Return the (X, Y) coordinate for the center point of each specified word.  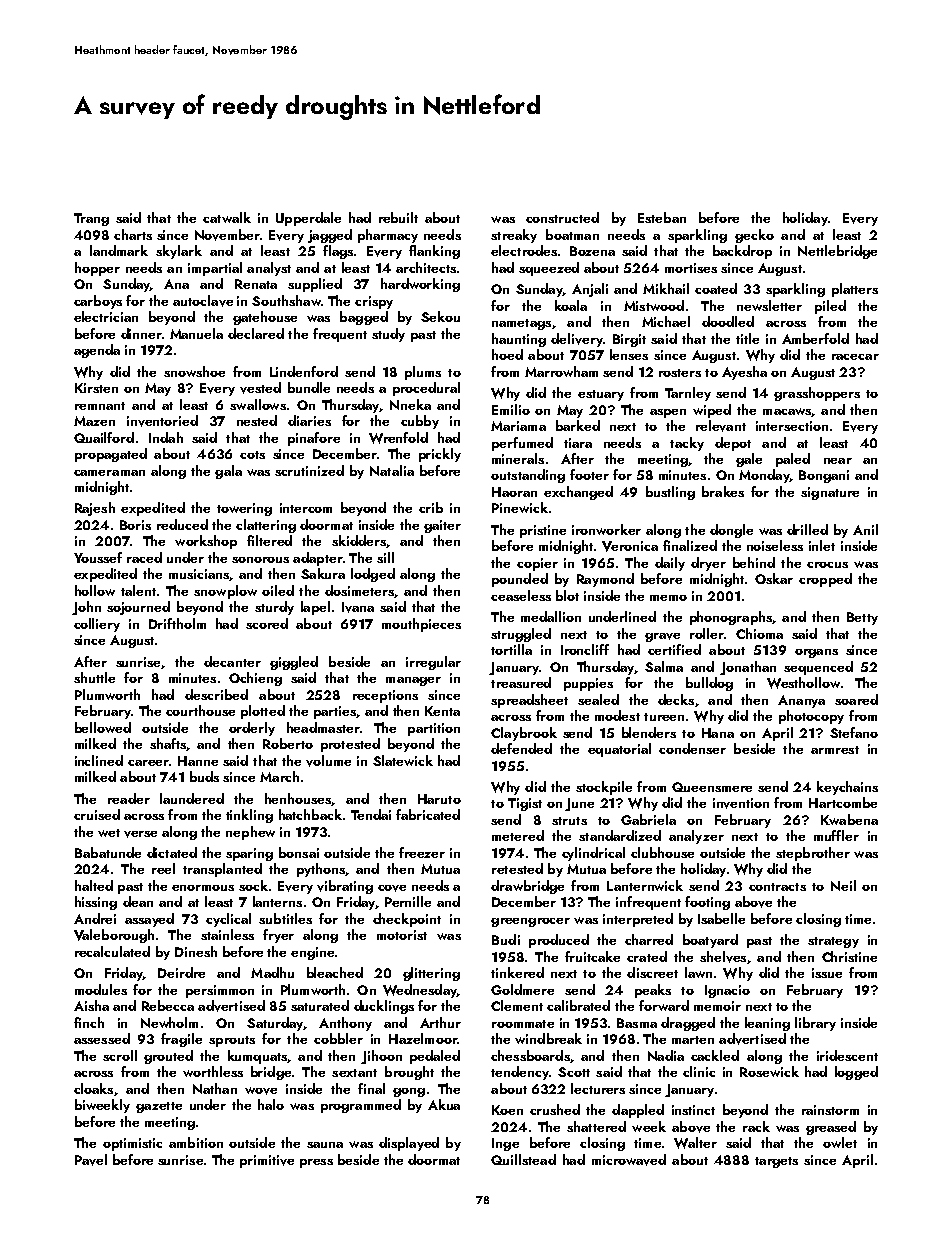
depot (733, 444)
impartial (215, 269)
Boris (135, 525)
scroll (120, 1055)
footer (589, 474)
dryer (708, 564)
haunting (519, 340)
